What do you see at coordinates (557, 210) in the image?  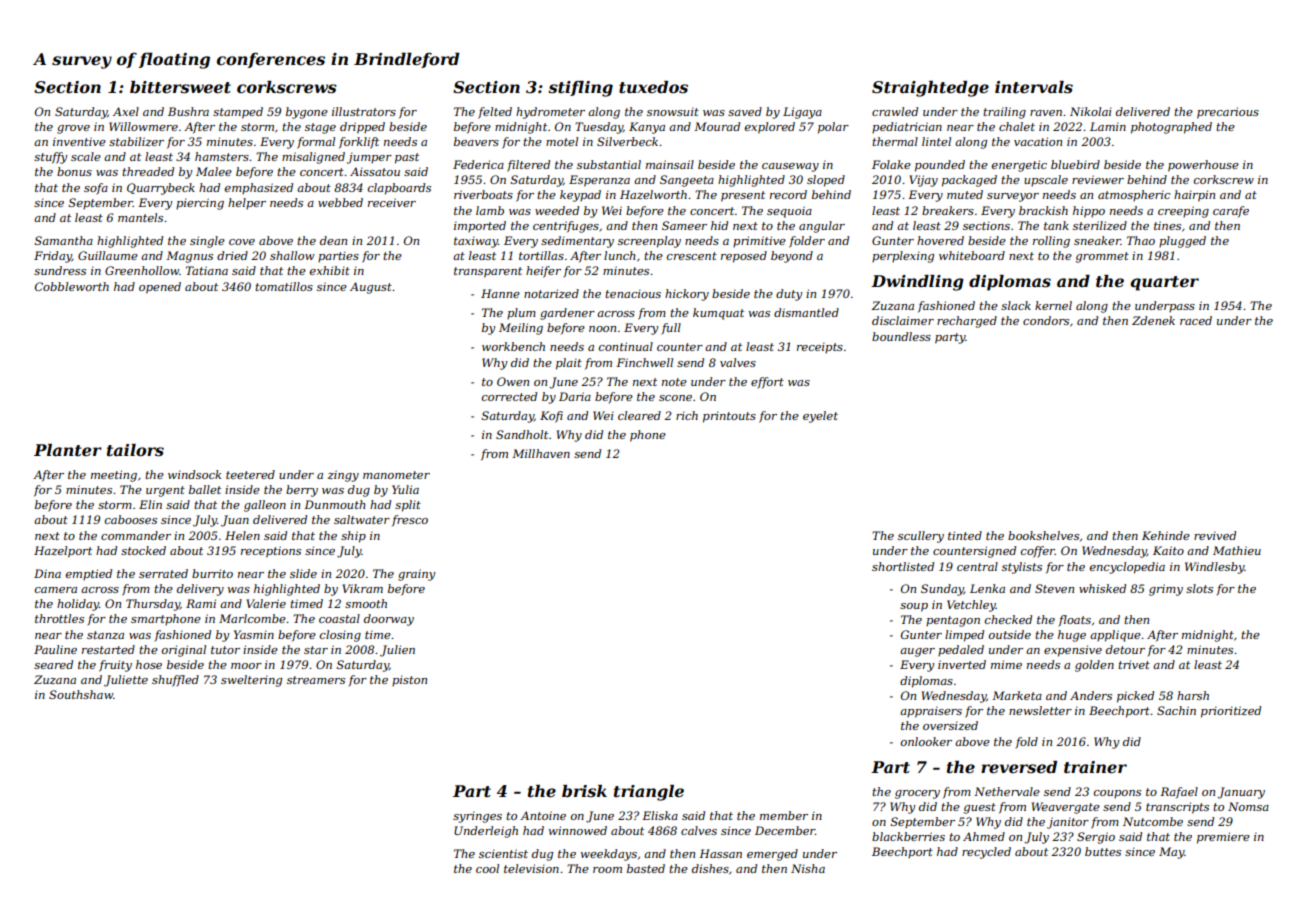 I see `weeded` at bounding box center [557, 210].
